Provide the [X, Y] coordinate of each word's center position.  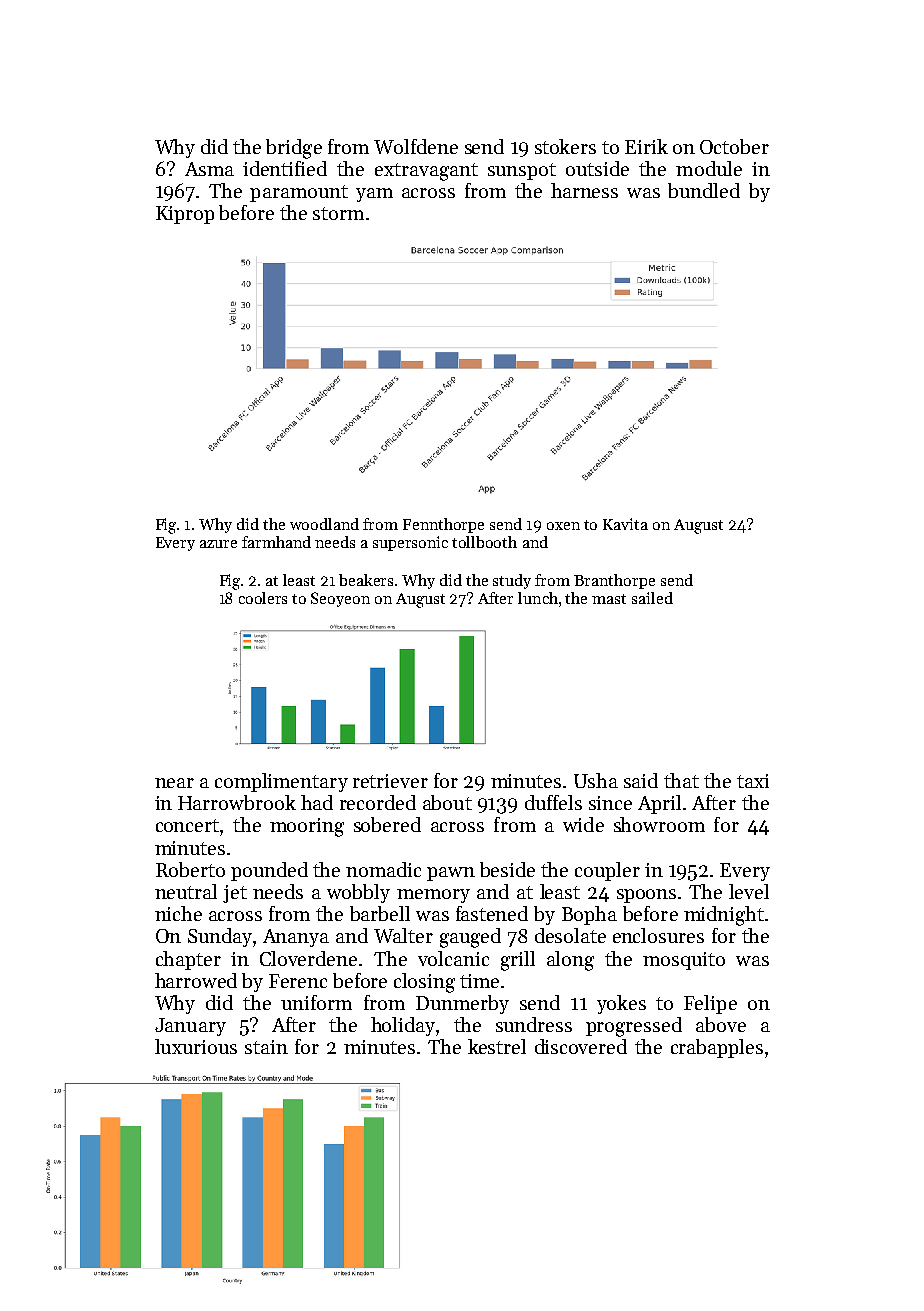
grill [518, 961]
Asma [209, 169]
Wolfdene [416, 146]
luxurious [196, 1046]
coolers [263, 598]
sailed [652, 598]
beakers [366, 580]
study [512, 581]
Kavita [625, 524]
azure [218, 544]
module [709, 168]
